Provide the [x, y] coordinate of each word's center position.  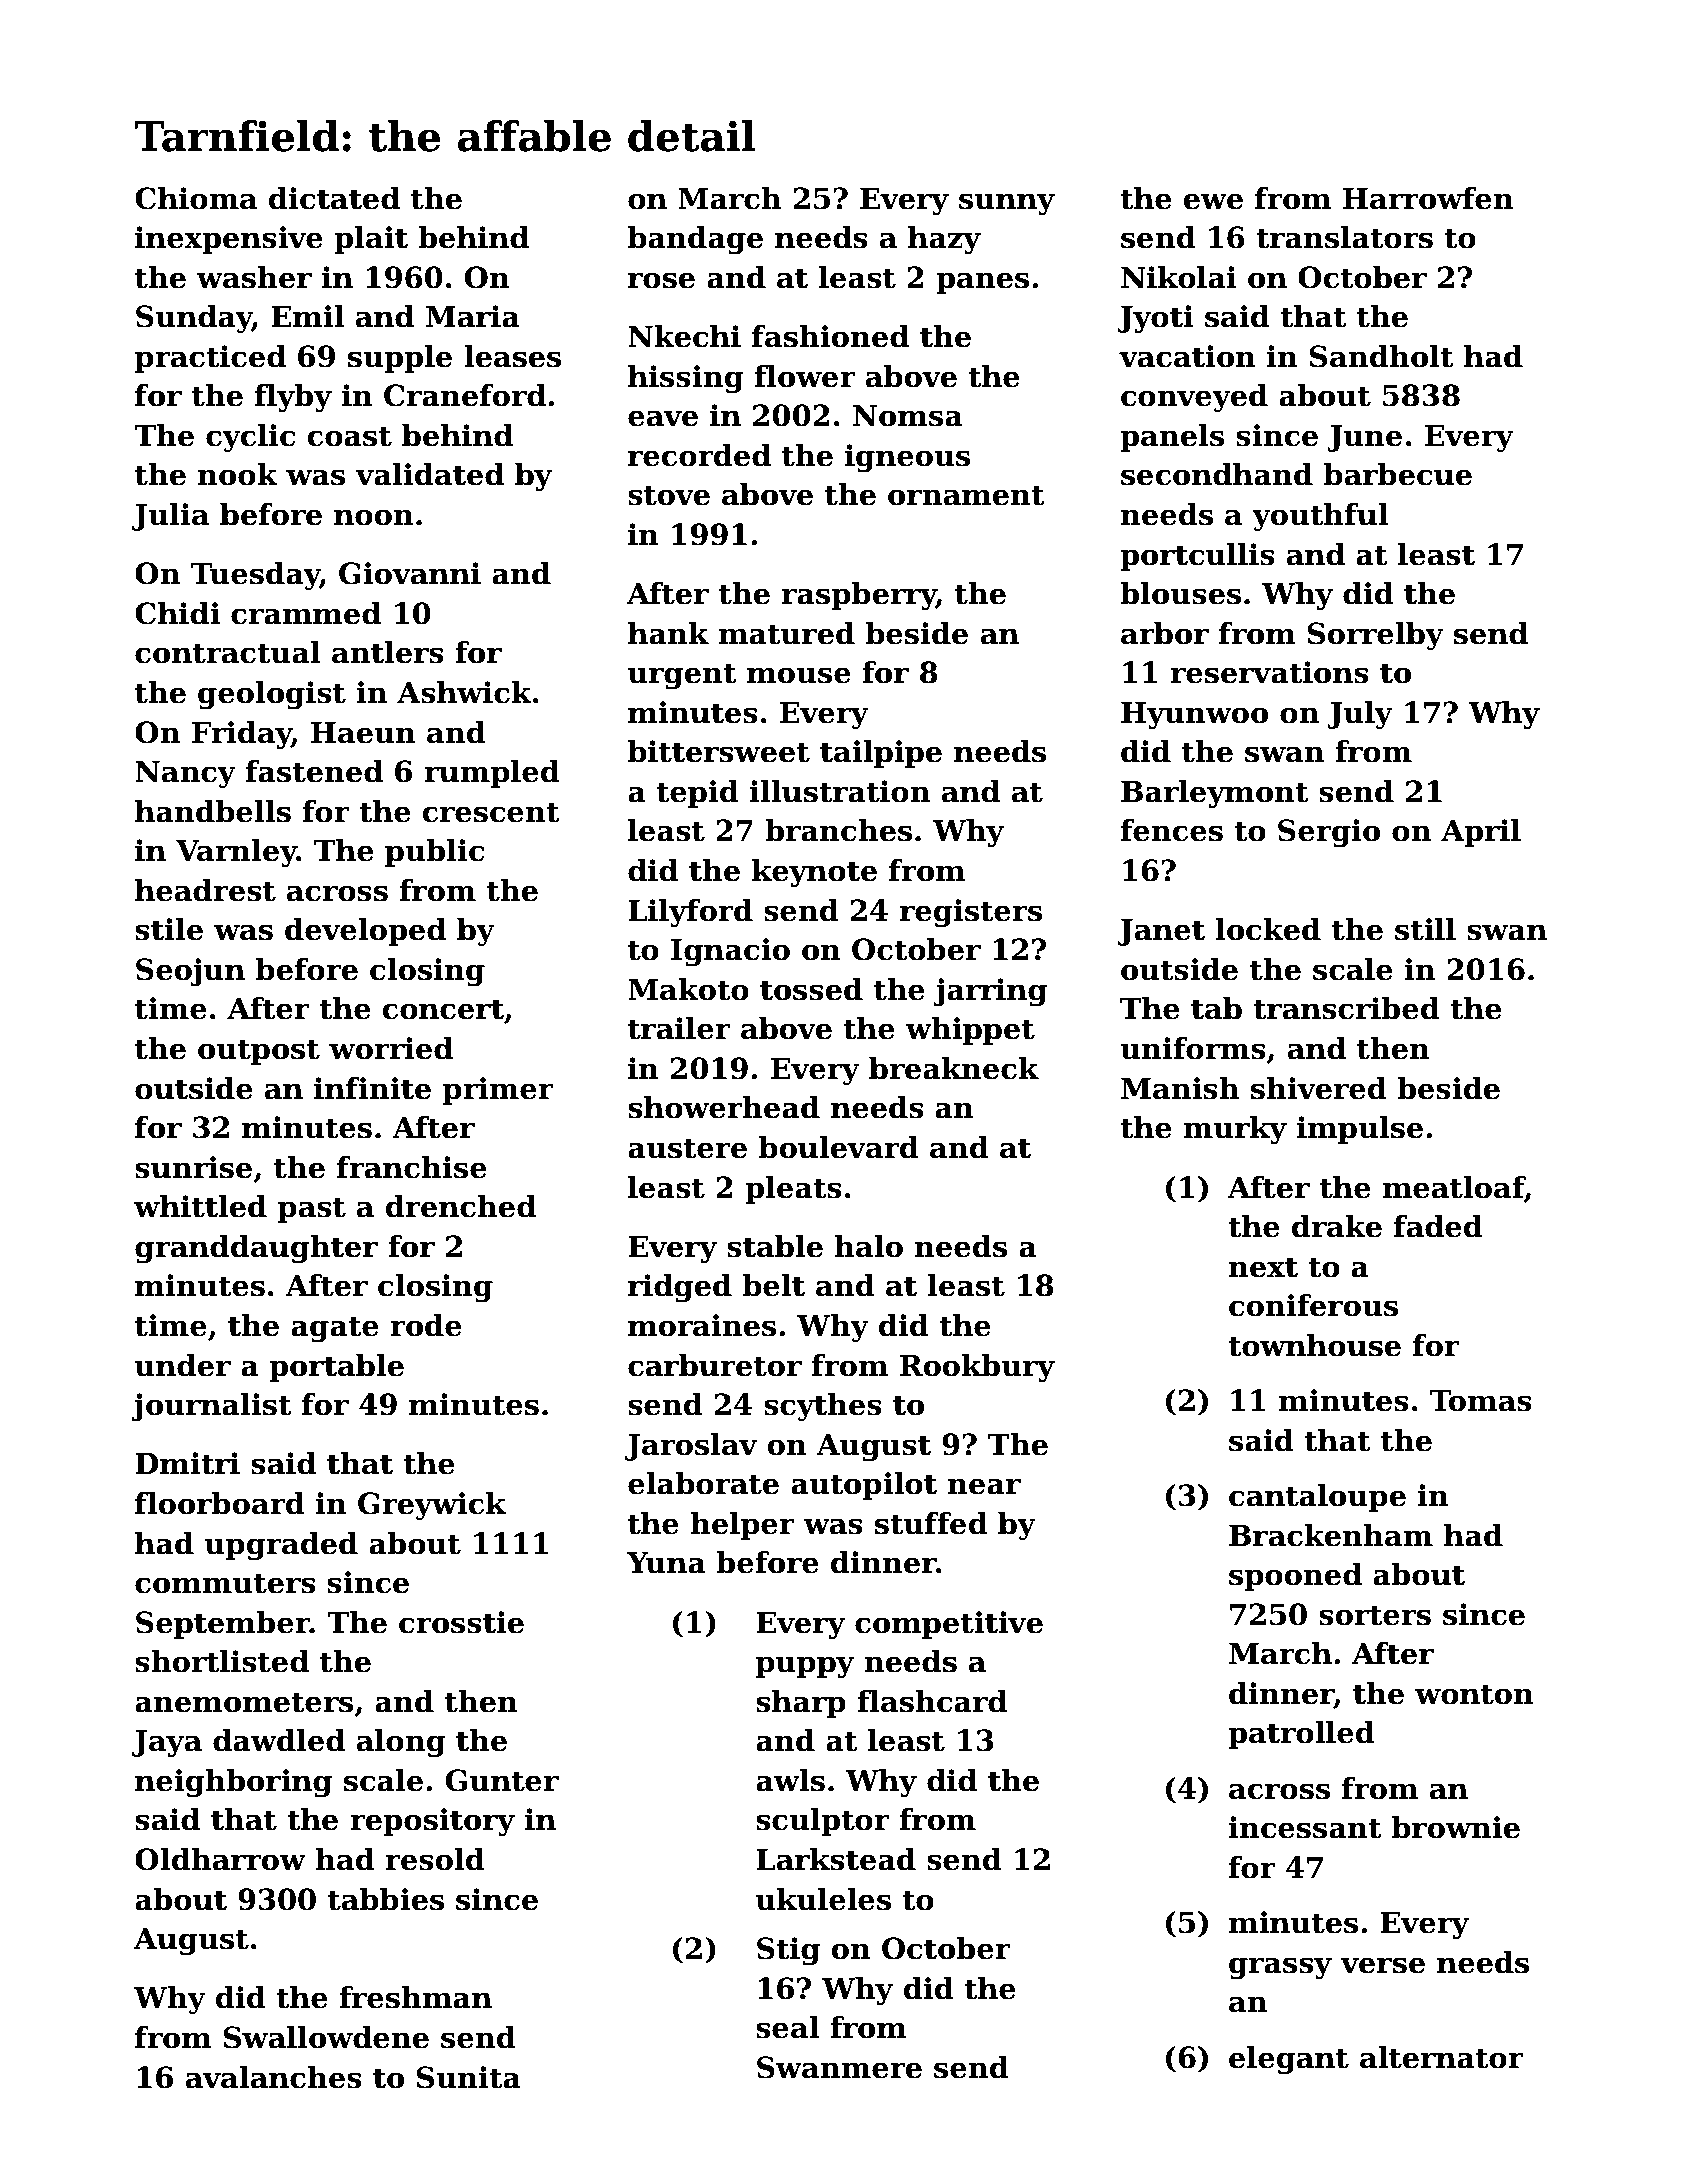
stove [669, 495]
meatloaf [1454, 1187]
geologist [272, 695]
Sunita [469, 2077]
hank [668, 633]
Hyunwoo [1194, 716]
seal [787, 2027]
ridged [680, 1288]
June [1364, 438]
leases [512, 356]
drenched [461, 1206]
